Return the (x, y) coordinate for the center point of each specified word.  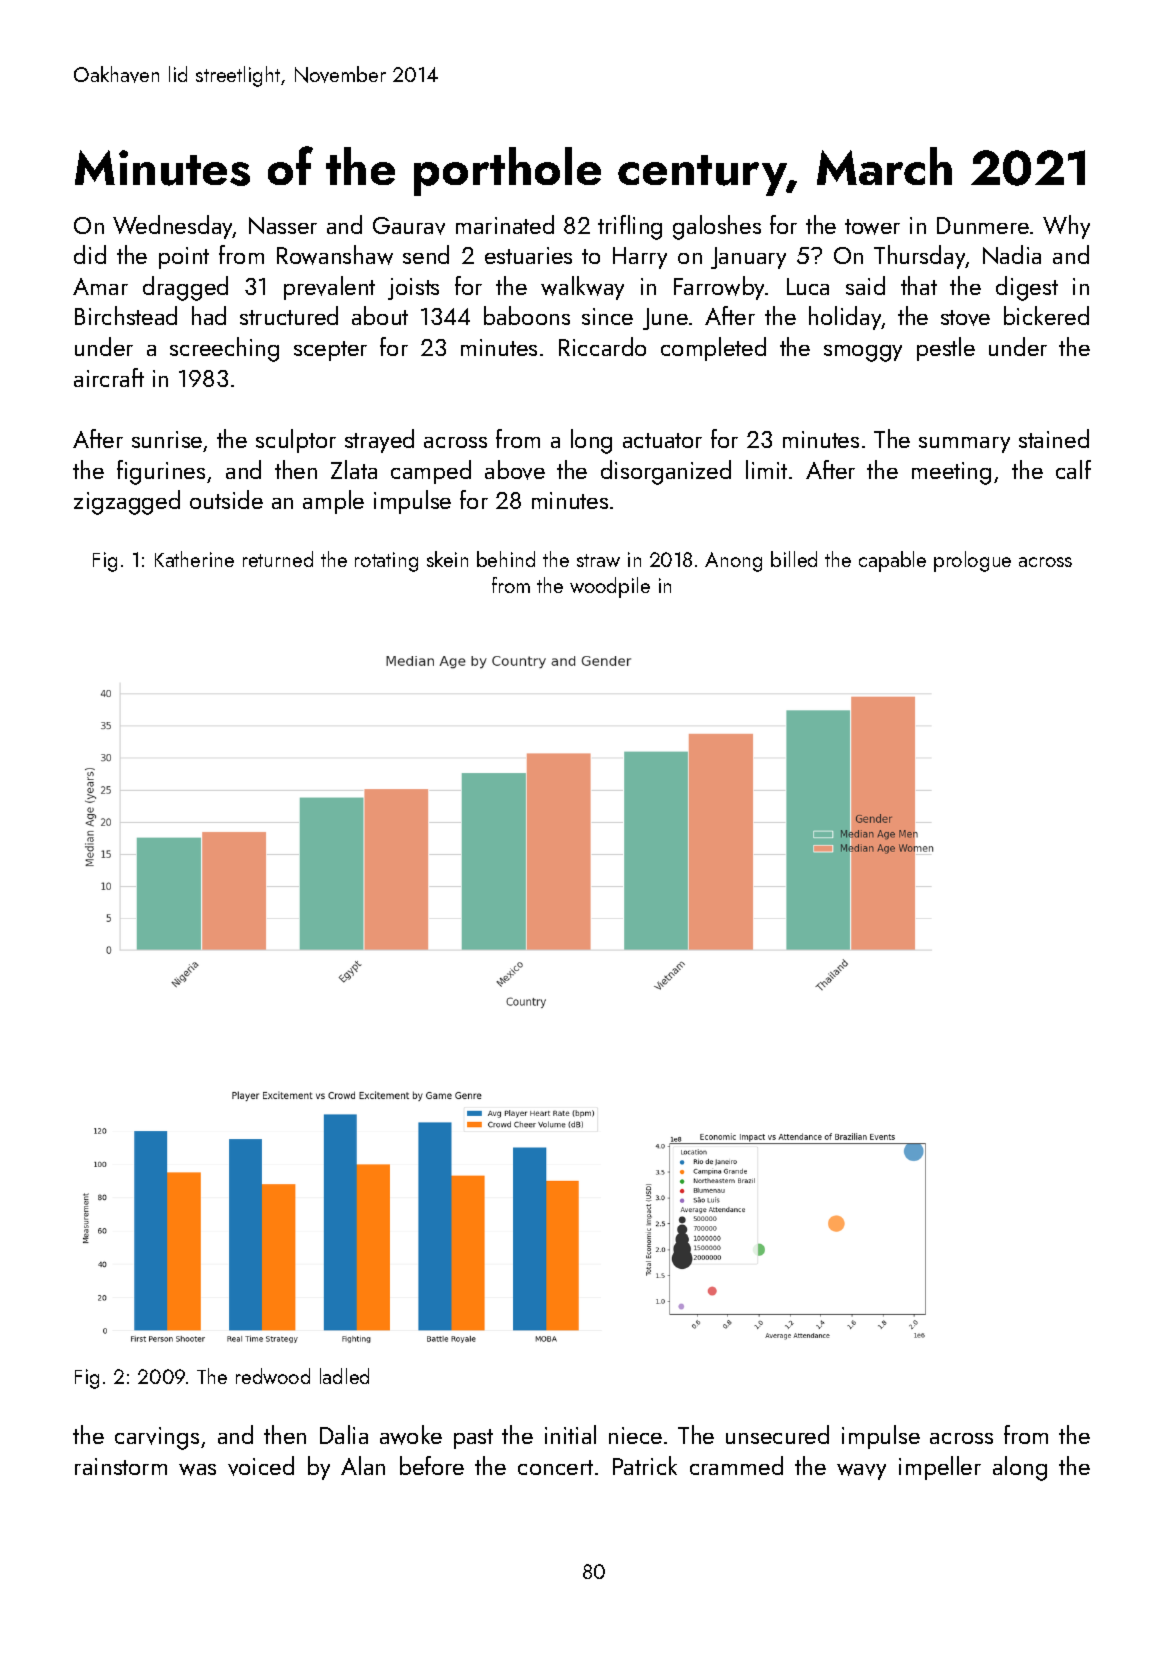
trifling (630, 227)
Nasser (283, 225)
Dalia (344, 1434)
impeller (940, 1468)
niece (635, 1435)
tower (872, 227)
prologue (972, 561)
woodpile (610, 587)
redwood (273, 1376)
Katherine (194, 559)
